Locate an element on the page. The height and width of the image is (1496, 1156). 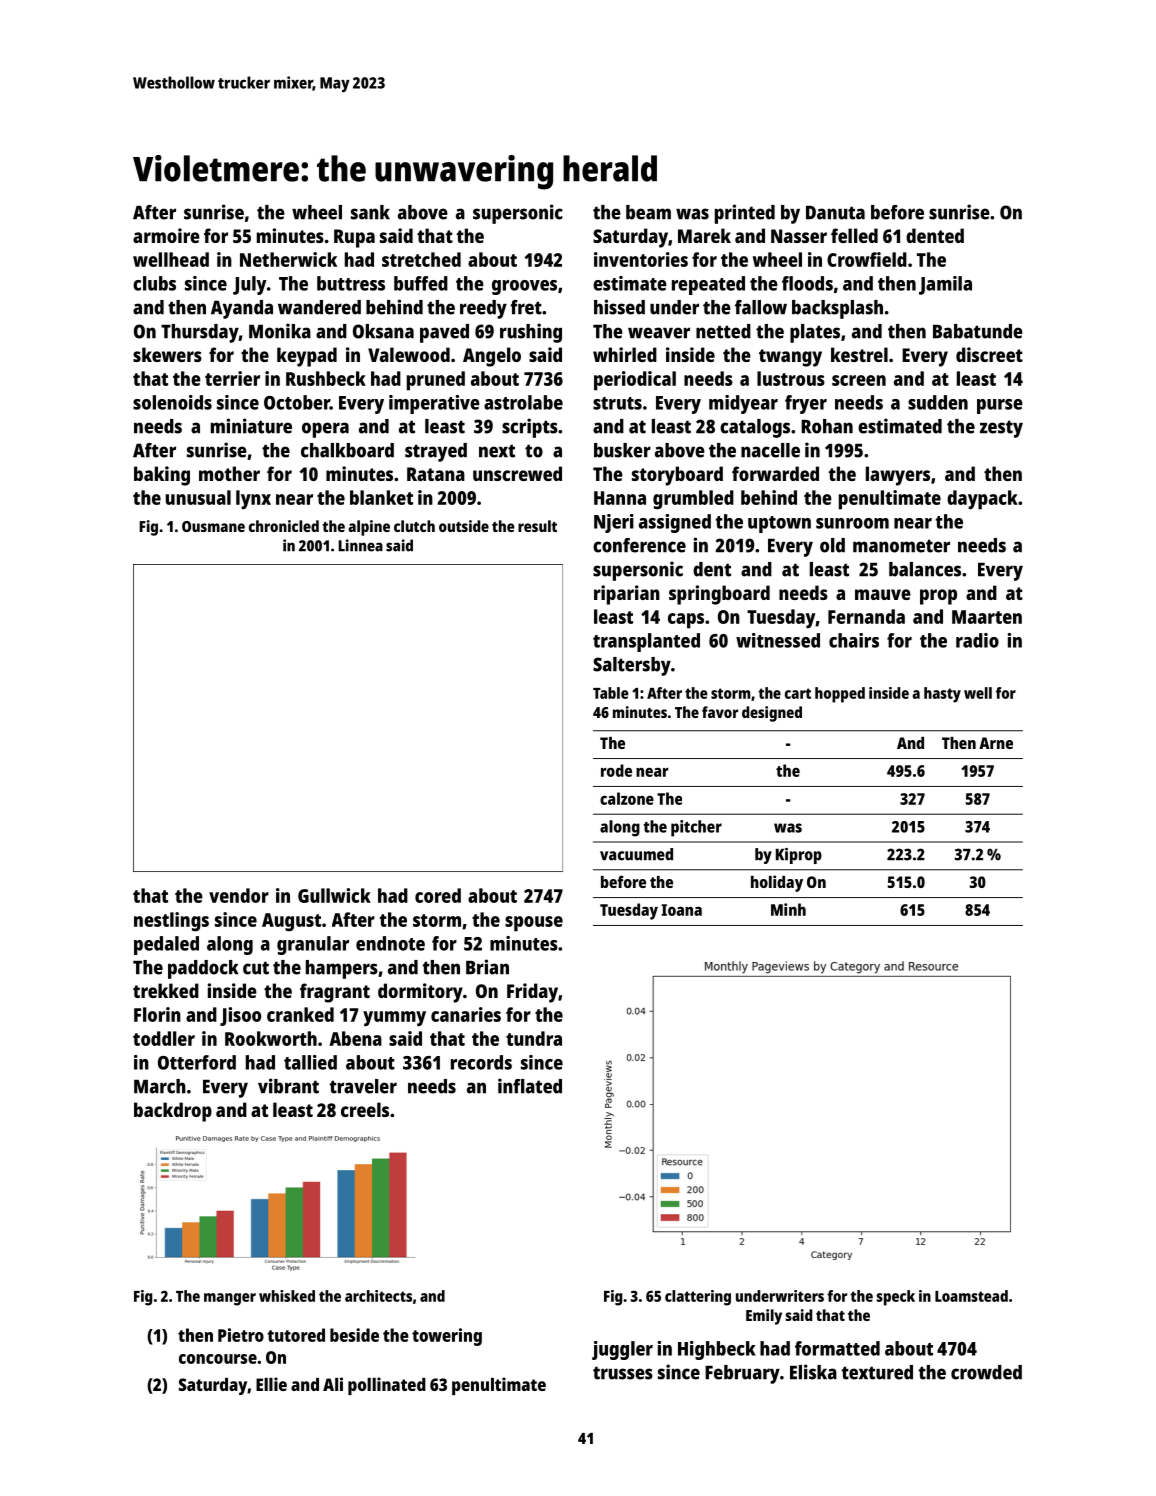
Minh is located at coordinates (788, 909).
